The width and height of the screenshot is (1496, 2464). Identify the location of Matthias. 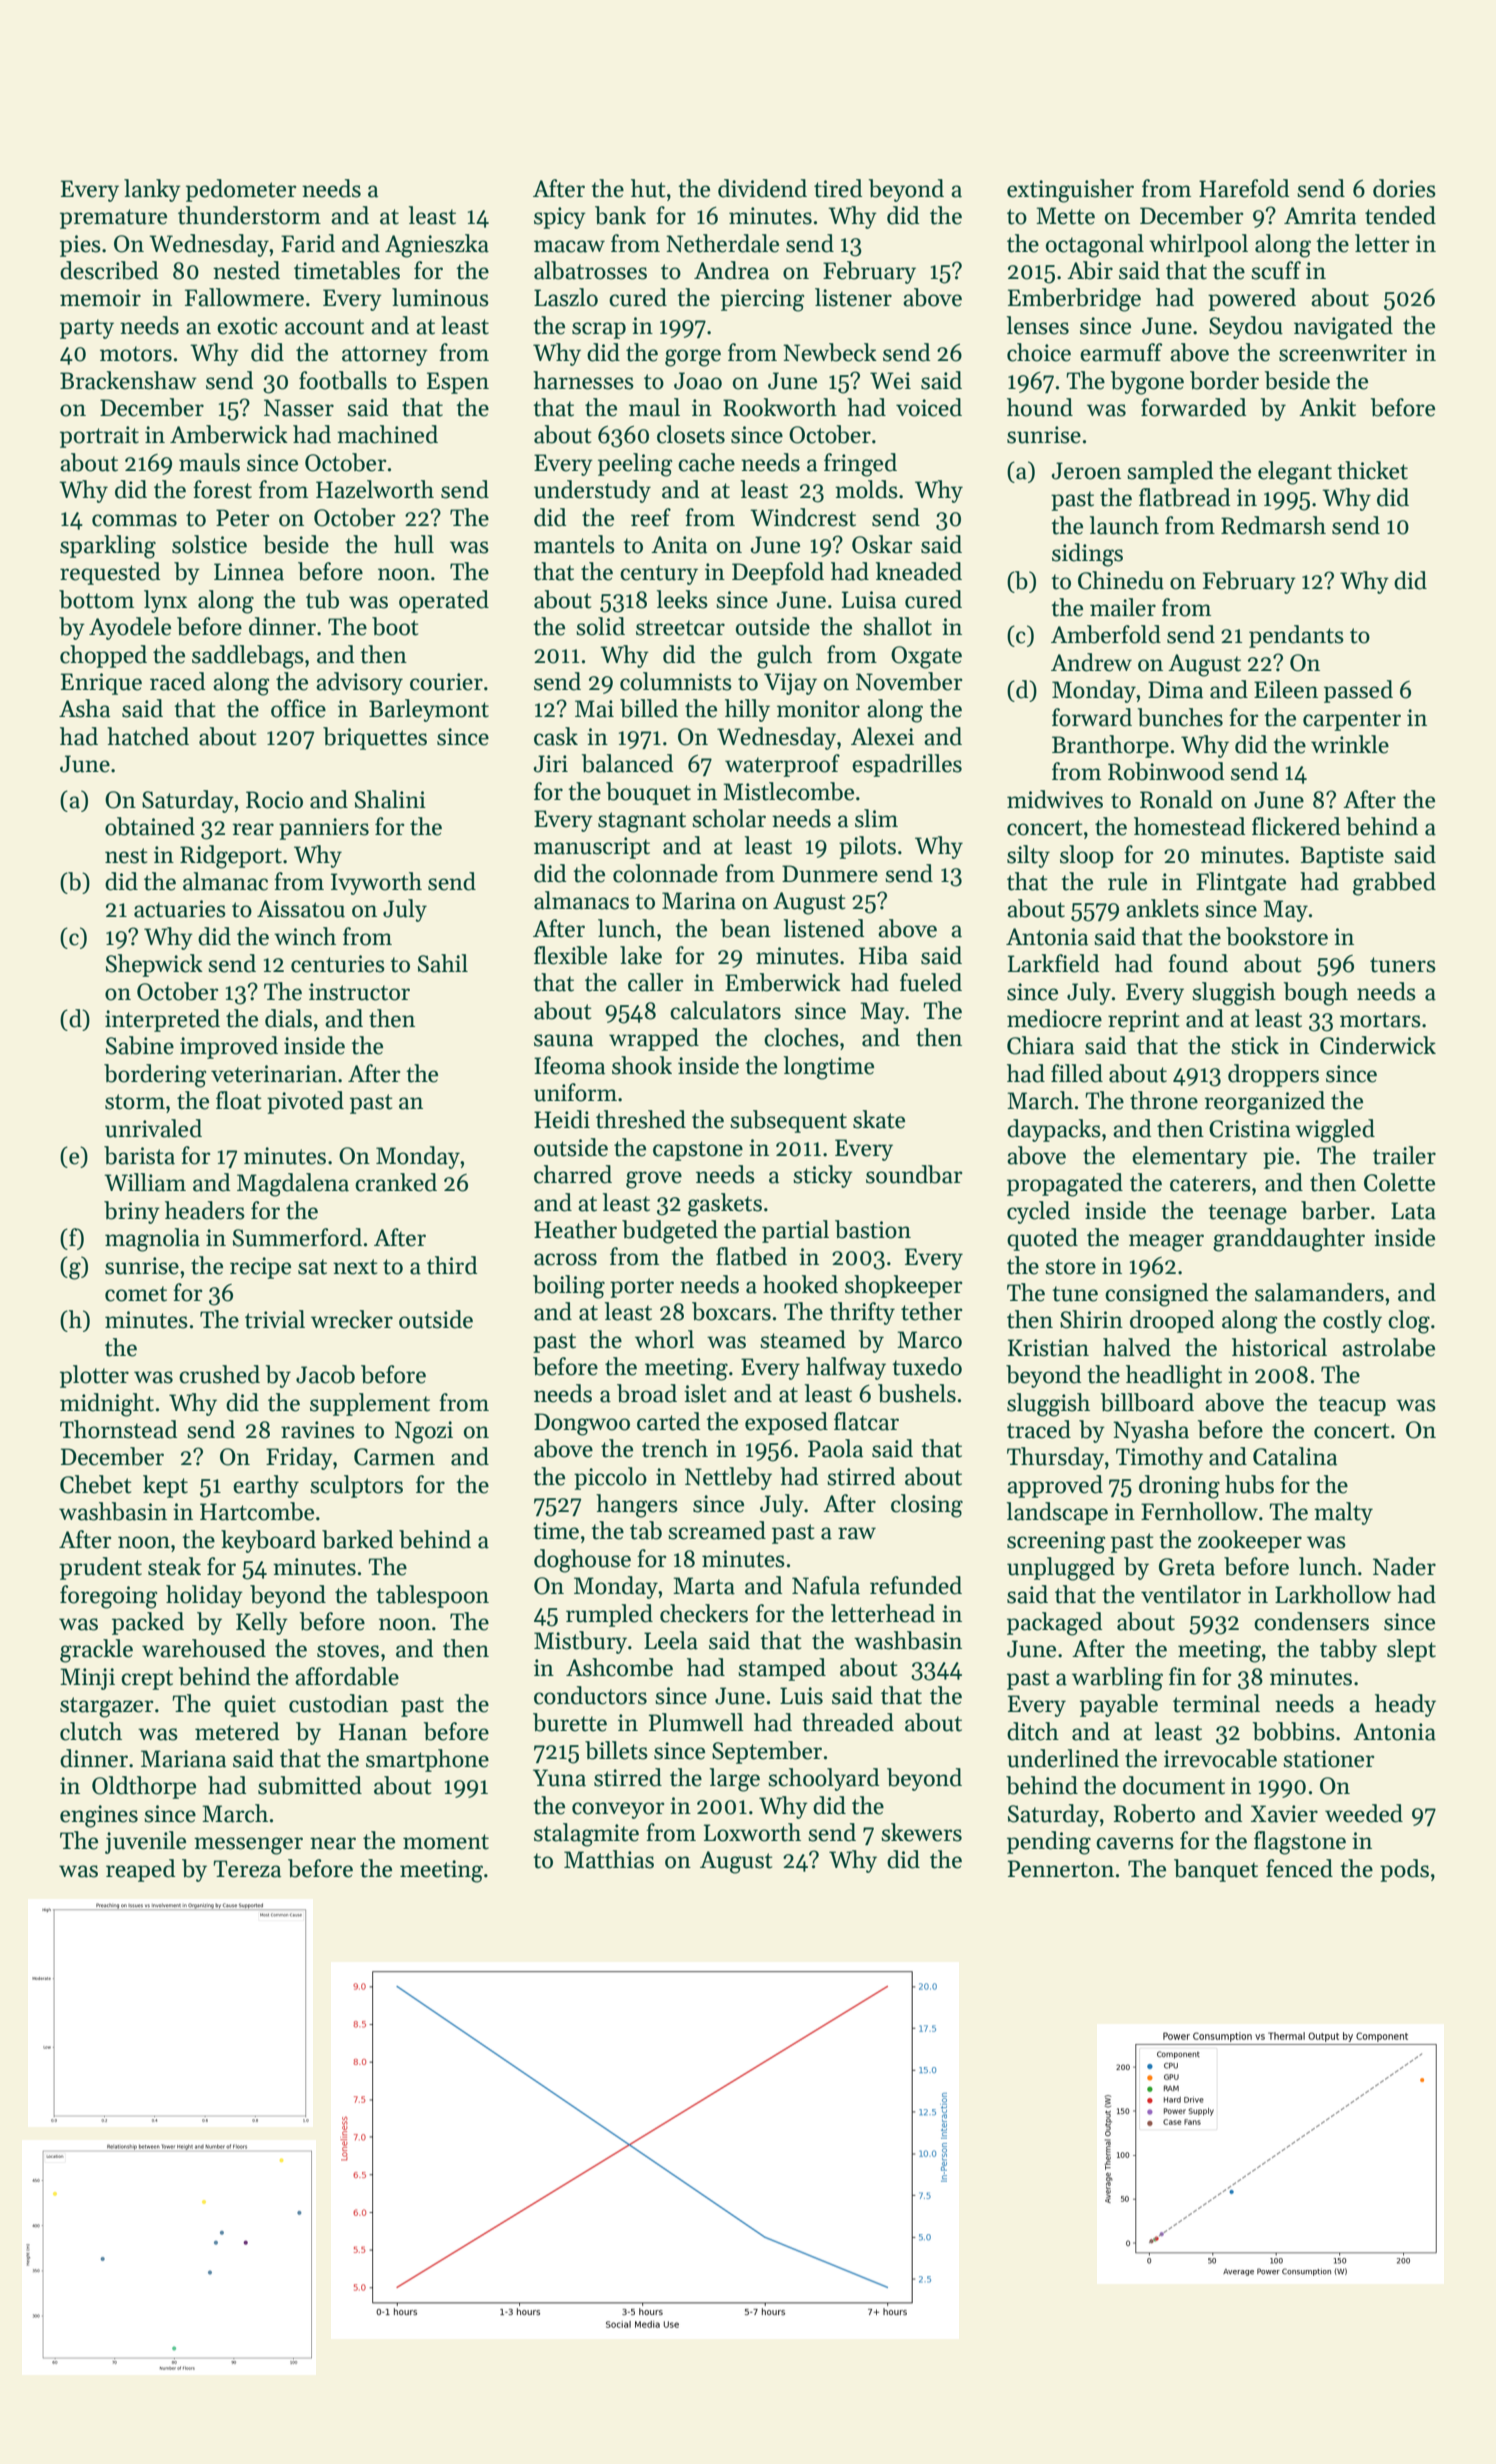
(609, 1859).
